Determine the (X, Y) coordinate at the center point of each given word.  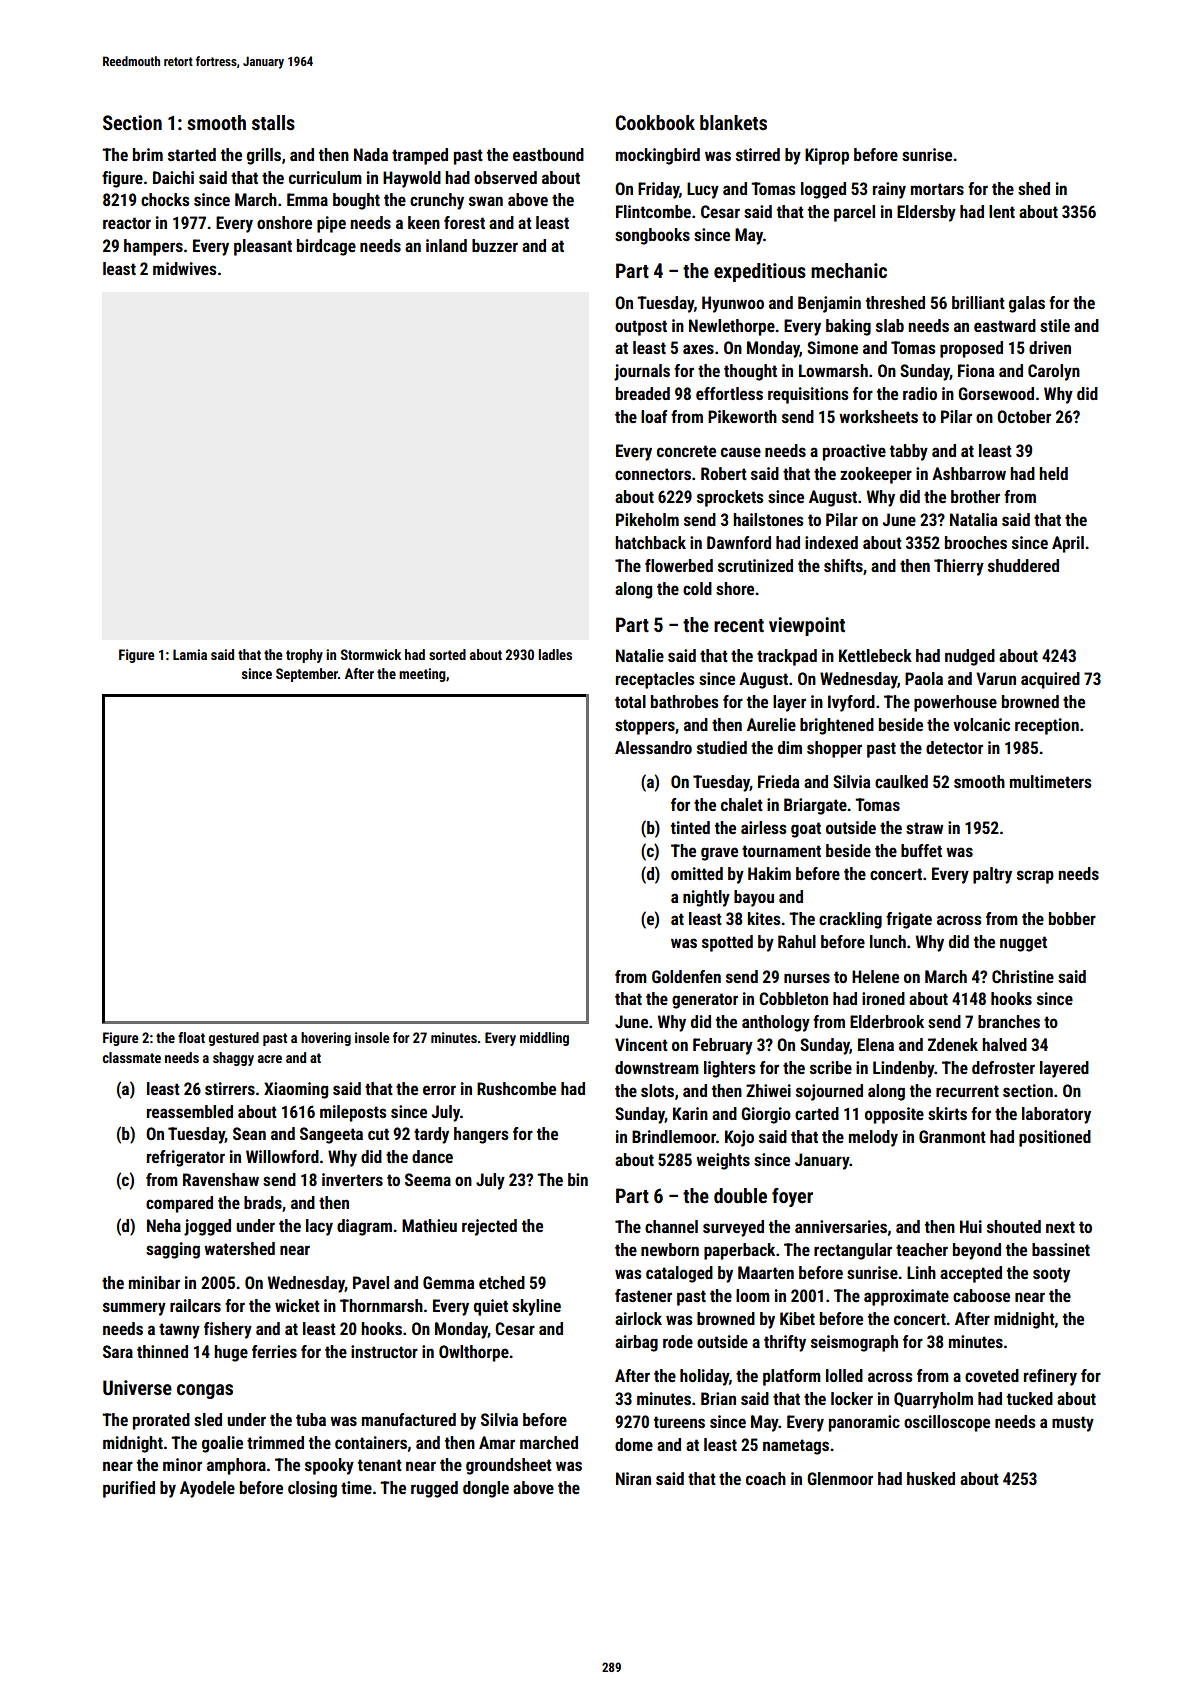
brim (148, 154)
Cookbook (655, 122)
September (307, 675)
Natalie (640, 655)
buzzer (495, 245)
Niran (633, 1478)
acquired (1050, 680)
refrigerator (186, 1158)
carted (817, 1113)
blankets (733, 122)
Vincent (641, 1044)
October (1024, 416)
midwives (184, 268)
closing (312, 1489)
